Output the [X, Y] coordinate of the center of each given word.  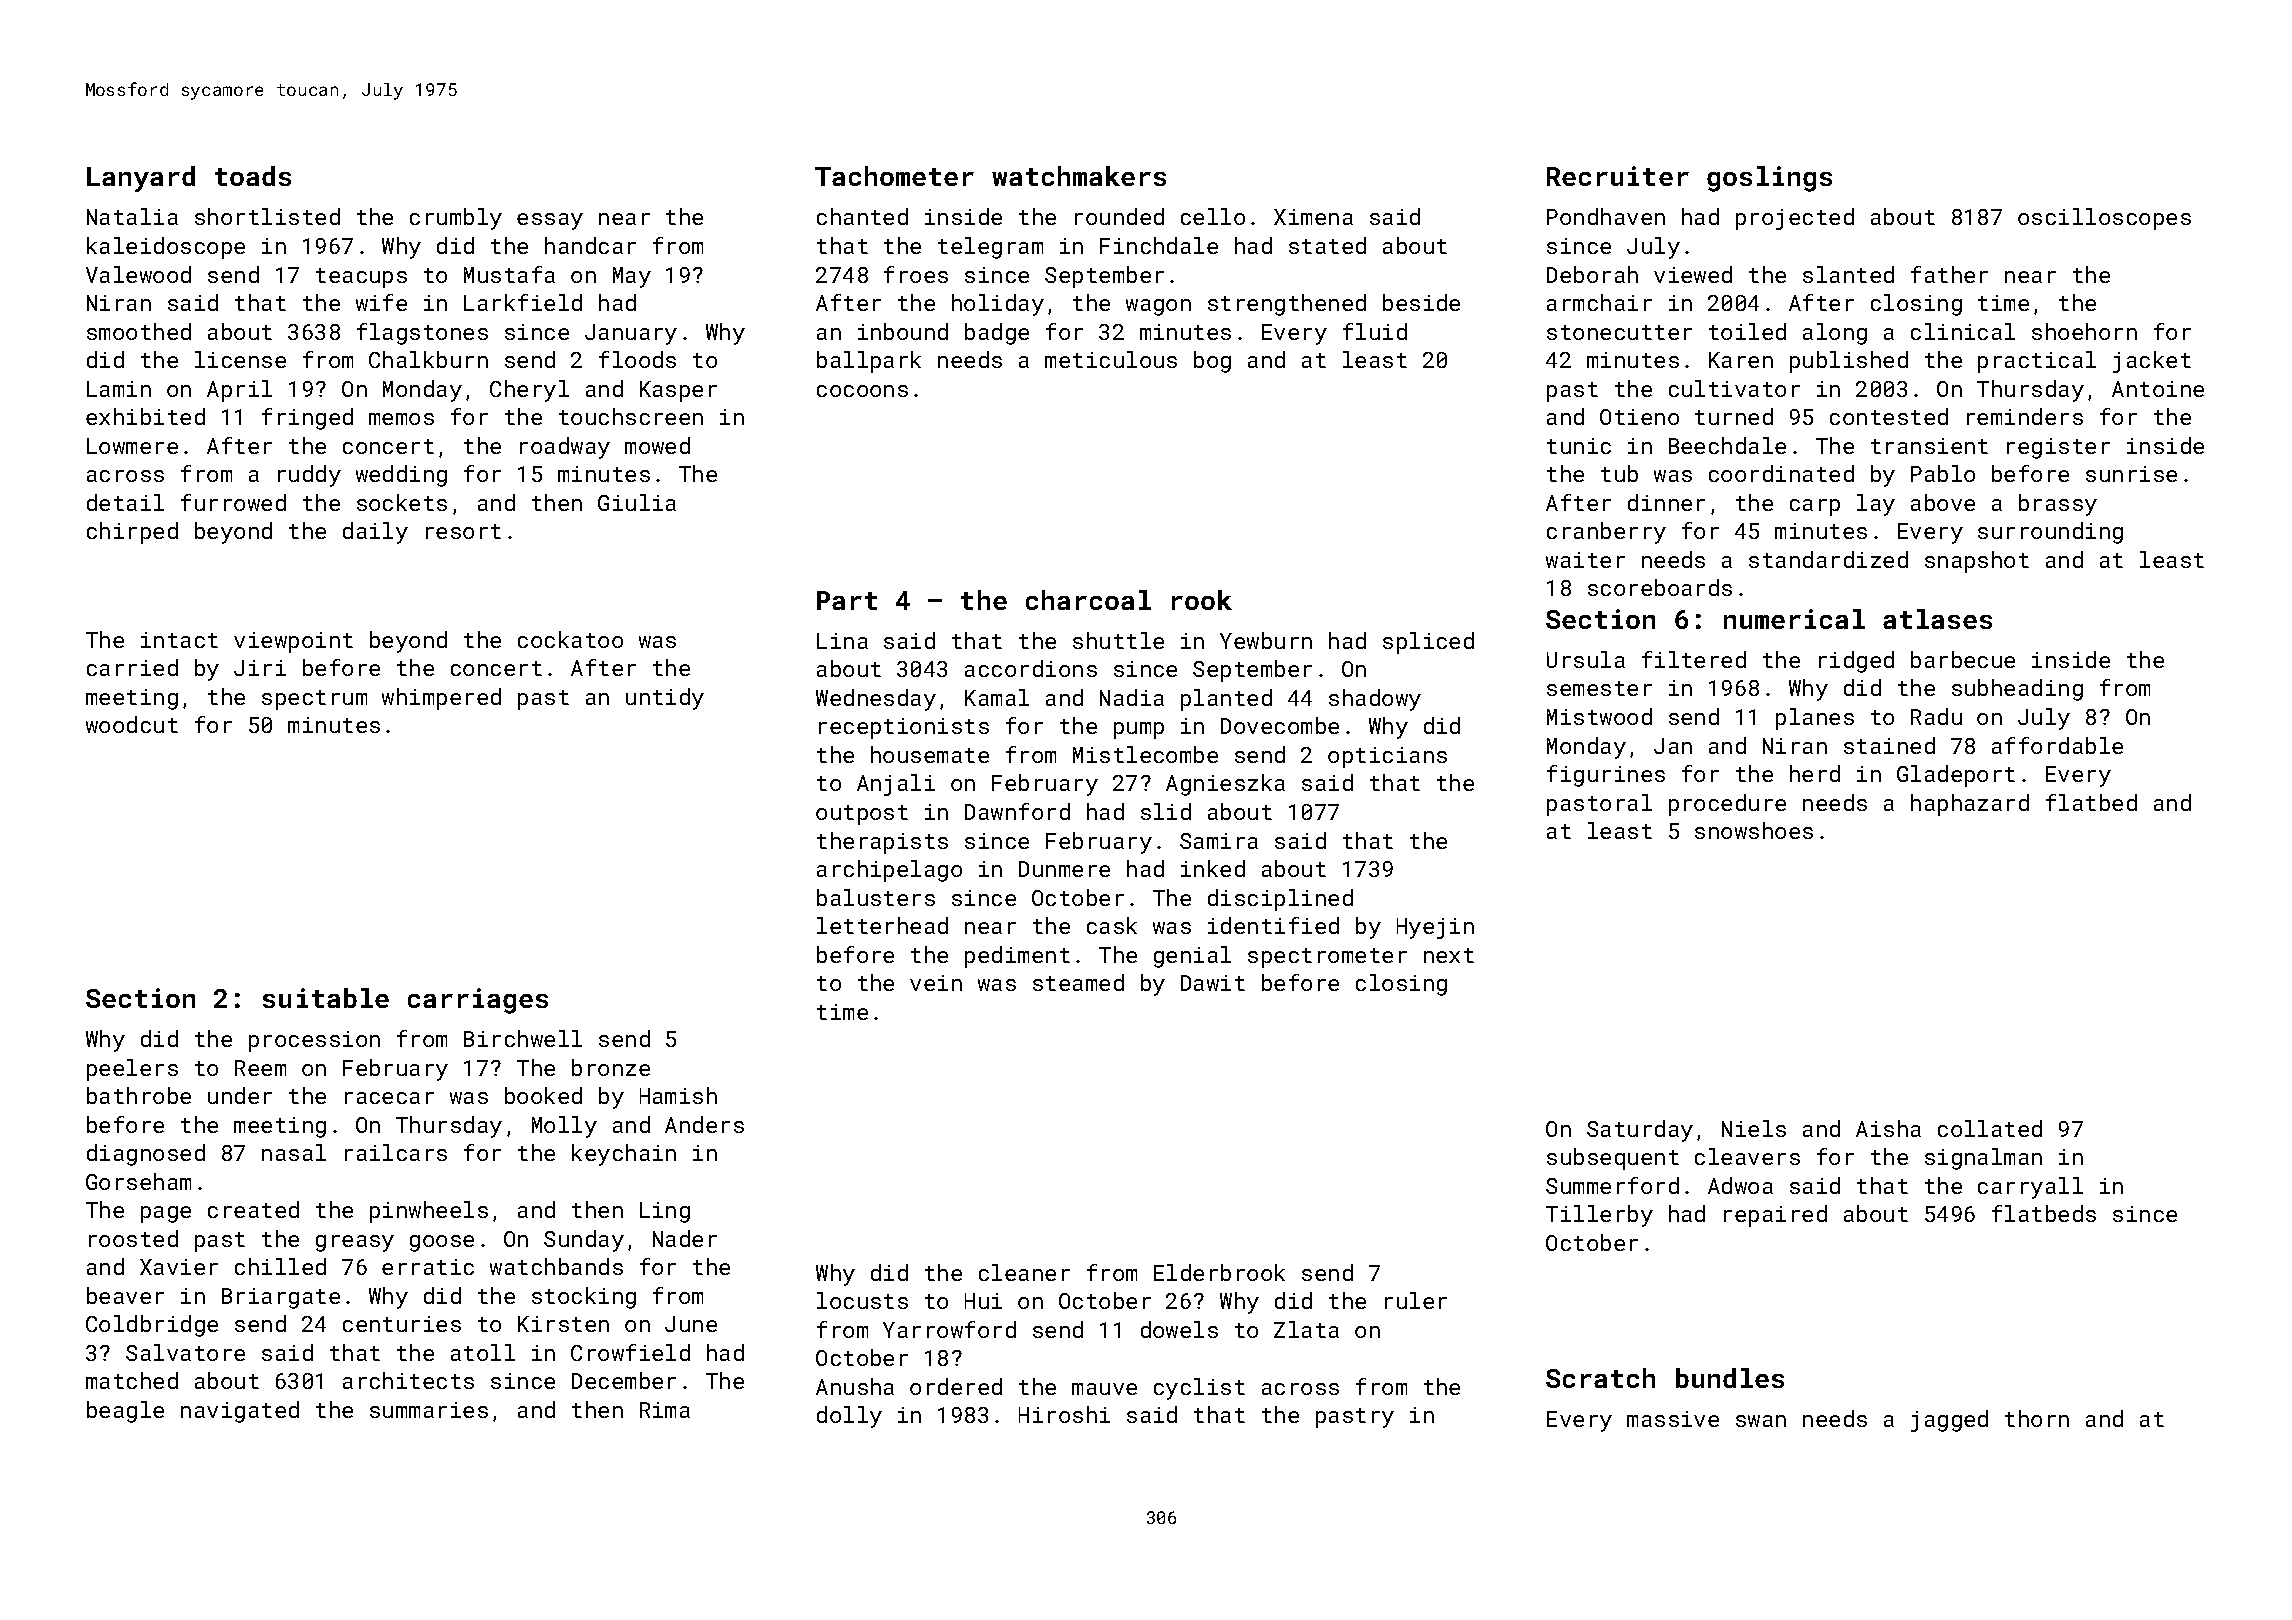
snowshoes [1754, 830]
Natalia [132, 216]
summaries [429, 1410]
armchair [1599, 302]
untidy [665, 699]
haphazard [1970, 805]
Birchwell [523, 1038]
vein [936, 983]
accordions [1031, 668]
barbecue [1963, 659]
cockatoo [570, 639]
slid [1166, 811]
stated [1327, 245]
